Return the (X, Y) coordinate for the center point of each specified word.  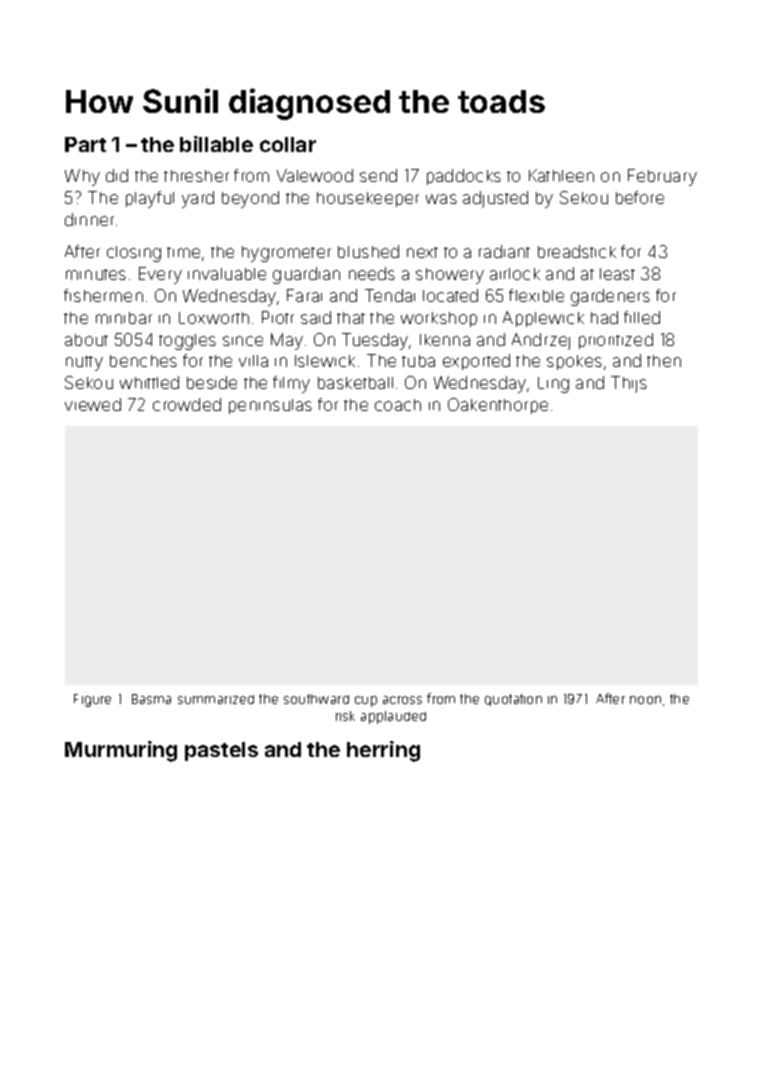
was (441, 199)
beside (212, 382)
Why (82, 177)
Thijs (629, 384)
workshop (439, 319)
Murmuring (121, 751)
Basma (151, 699)
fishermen (103, 295)
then (664, 361)
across (402, 700)
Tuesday (376, 341)
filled (642, 317)
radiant (504, 251)
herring (383, 751)
